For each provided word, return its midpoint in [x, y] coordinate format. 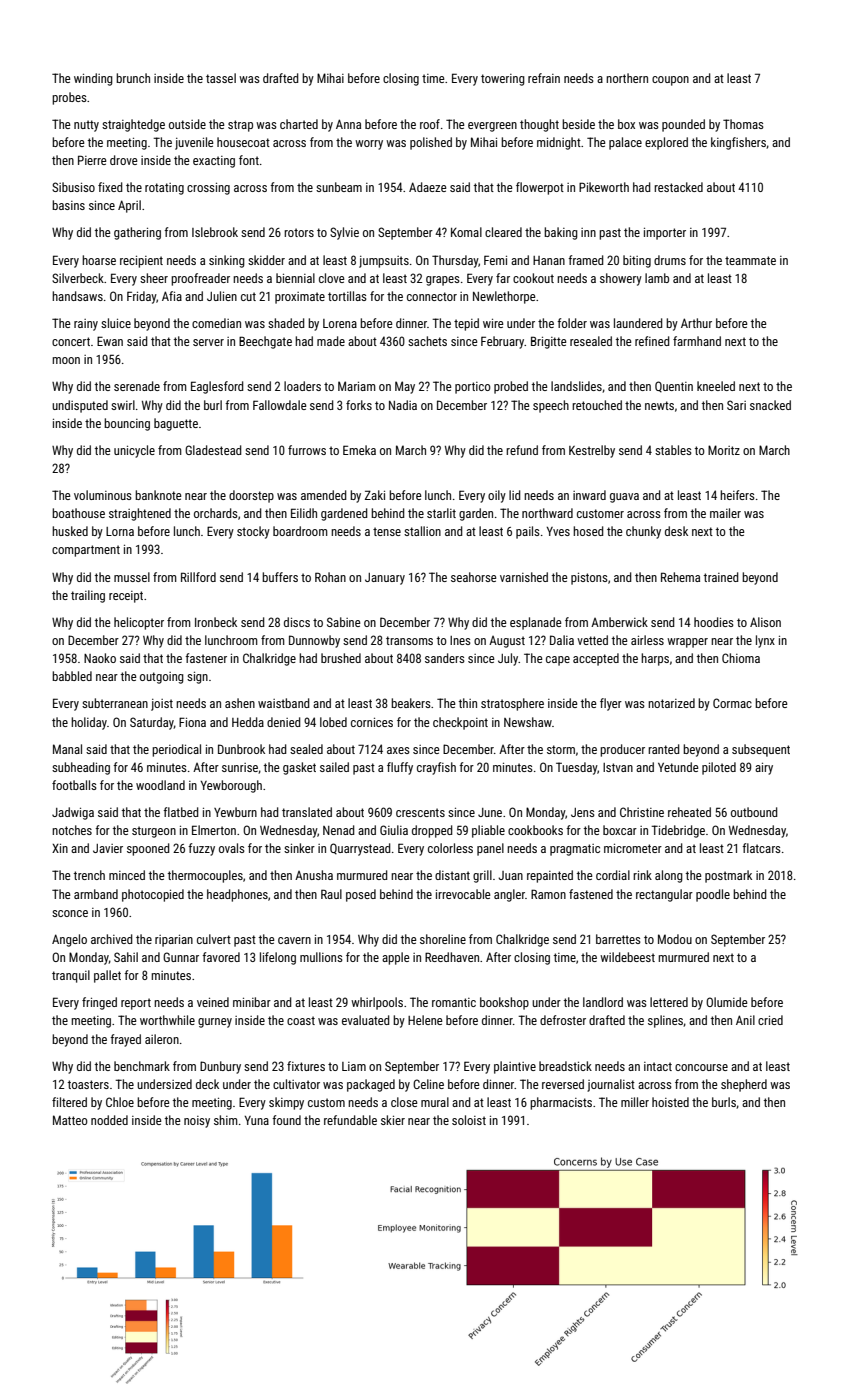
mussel [132, 577]
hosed [588, 531]
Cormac [732, 703]
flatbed [181, 812]
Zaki [375, 495]
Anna [348, 124]
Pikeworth [604, 187]
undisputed [80, 406]
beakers [411, 703]
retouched [597, 405]
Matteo [70, 1120]
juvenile [194, 143]
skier [393, 1120]
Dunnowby [314, 641]
